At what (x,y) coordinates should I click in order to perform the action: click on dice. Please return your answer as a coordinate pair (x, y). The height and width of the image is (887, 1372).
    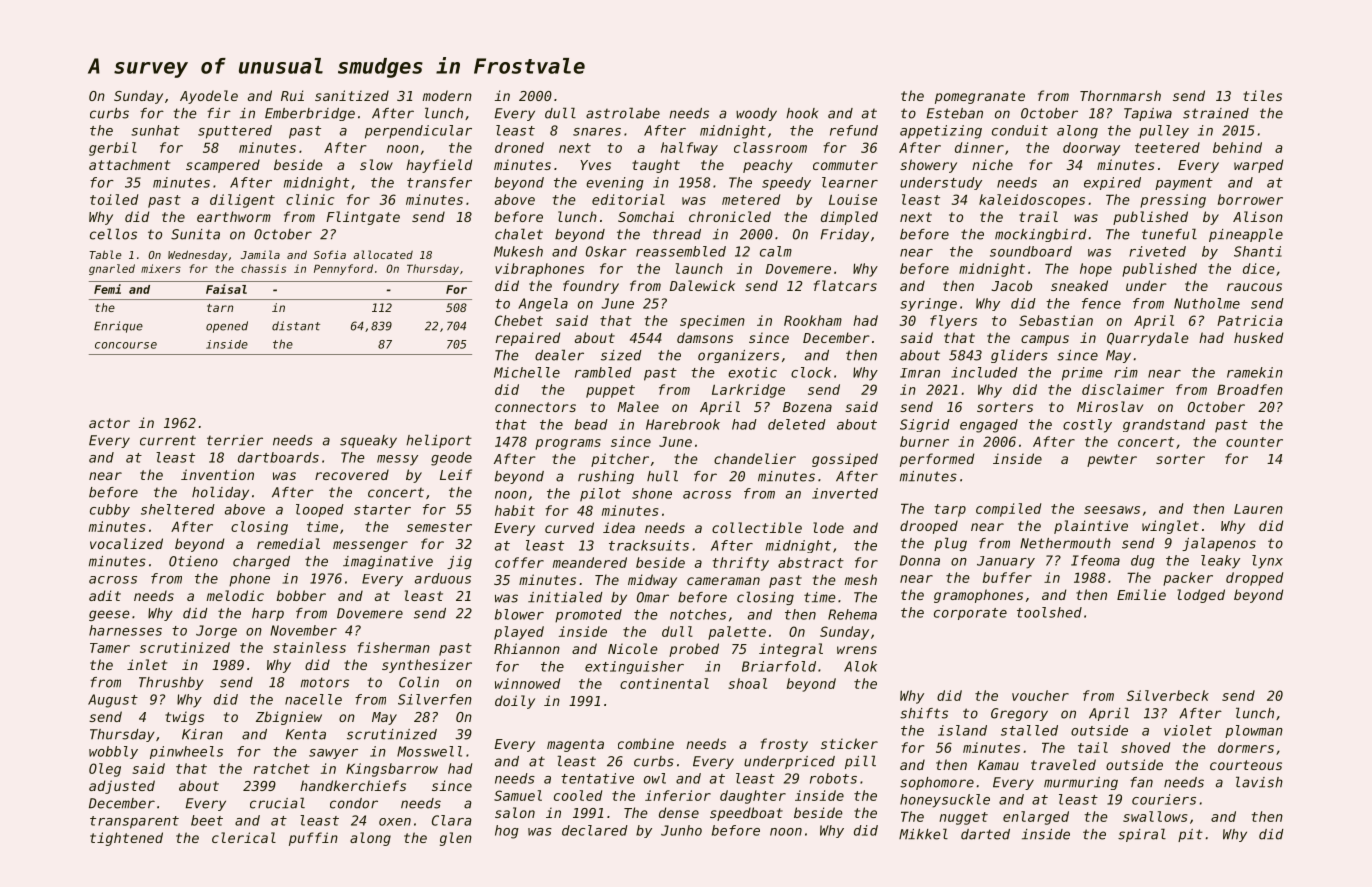
    Looking at the image, I should click on (1258, 268).
